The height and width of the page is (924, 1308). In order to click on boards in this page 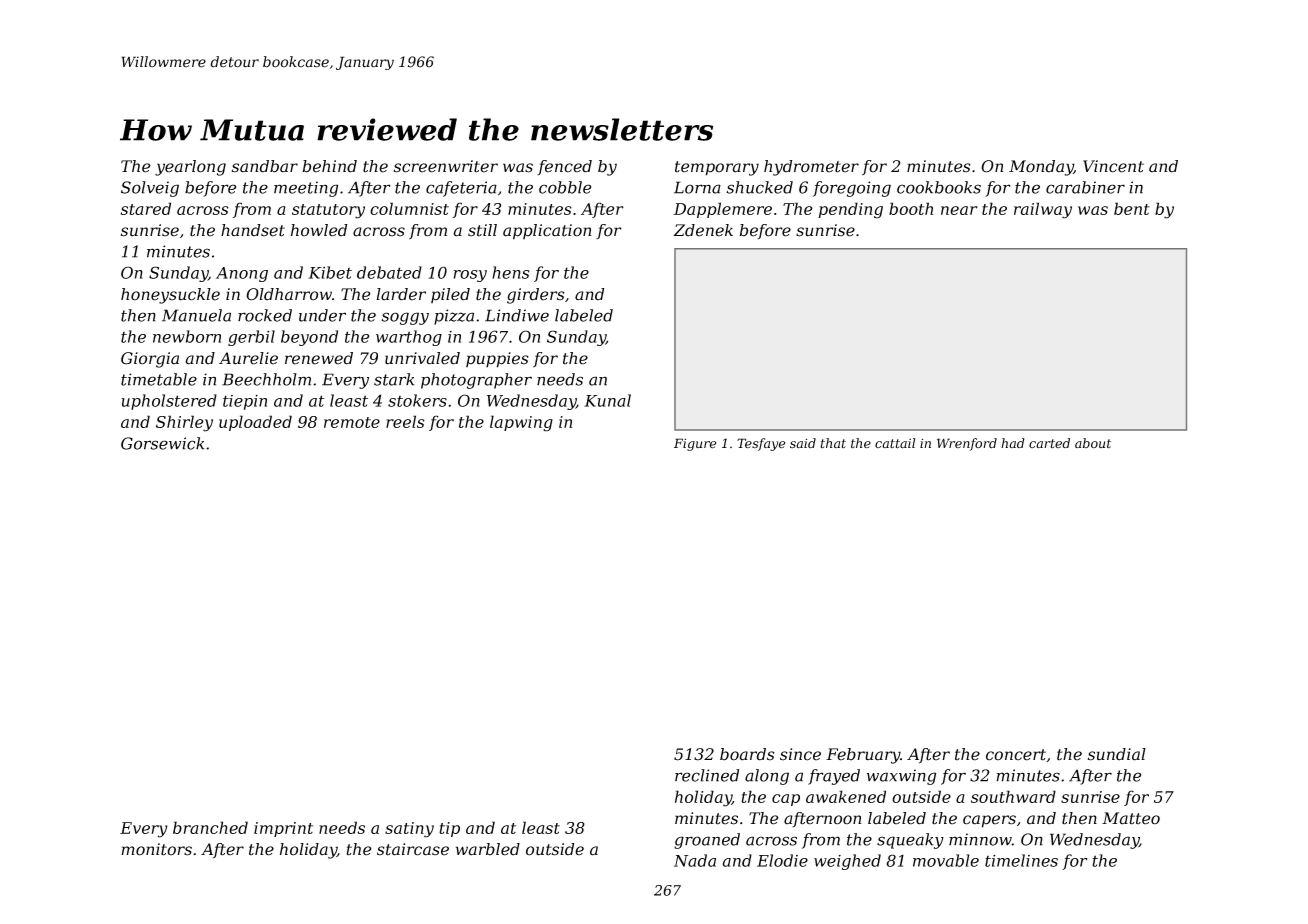, I will do `click(747, 754)`.
